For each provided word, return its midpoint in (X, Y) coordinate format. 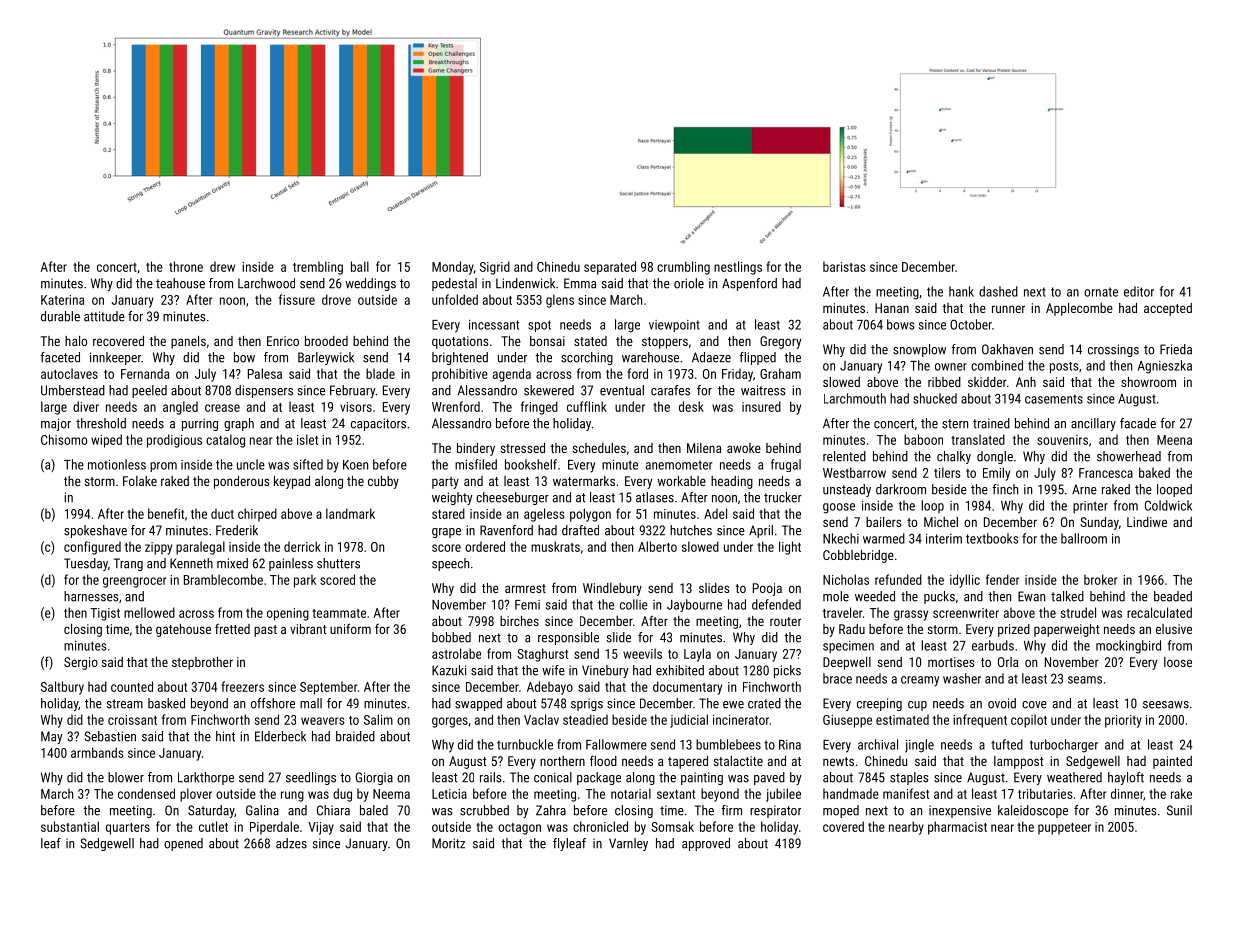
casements (1054, 399)
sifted (308, 464)
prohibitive (460, 375)
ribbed (944, 382)
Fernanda (145, 373)
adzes (291, 843)
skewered (549, 390)
